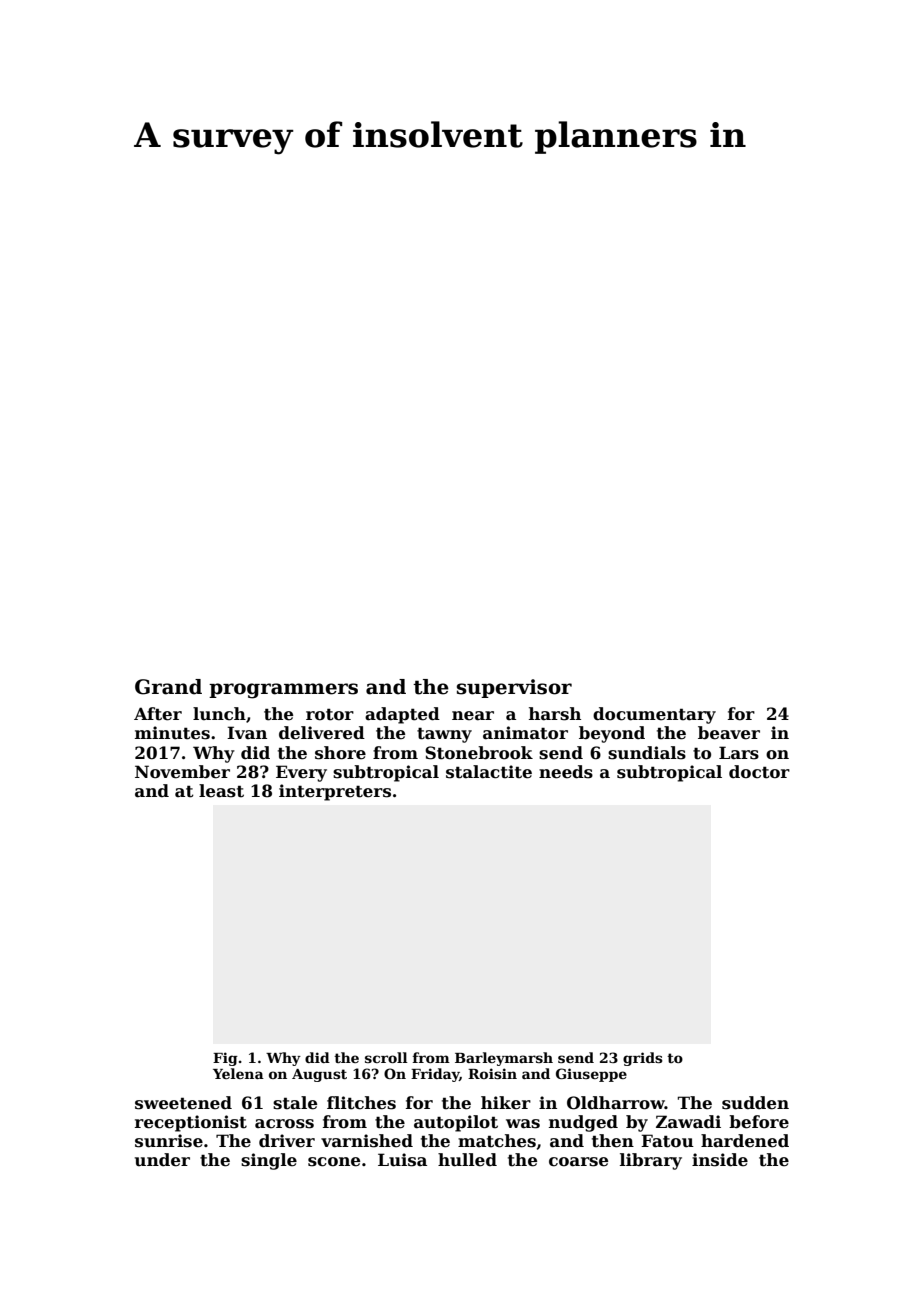 The width and height of the screenshot is (924, 1314). Describe the element at coordinates (335, 792) in the screenshot. I see `interpreters` at that location.
